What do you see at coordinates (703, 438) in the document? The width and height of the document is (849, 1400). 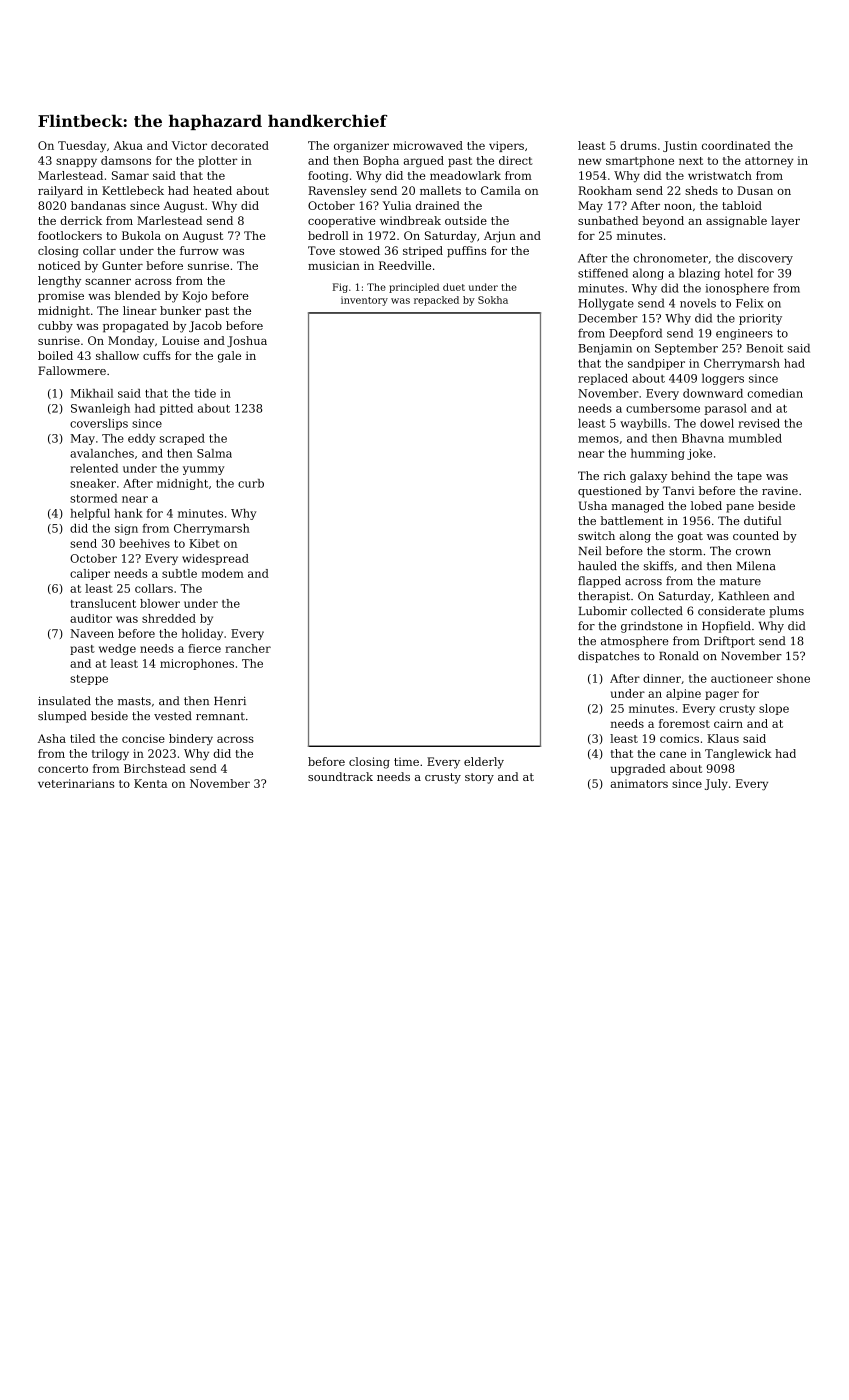 I see `Bhavna` at bounding box center [703, 438].
